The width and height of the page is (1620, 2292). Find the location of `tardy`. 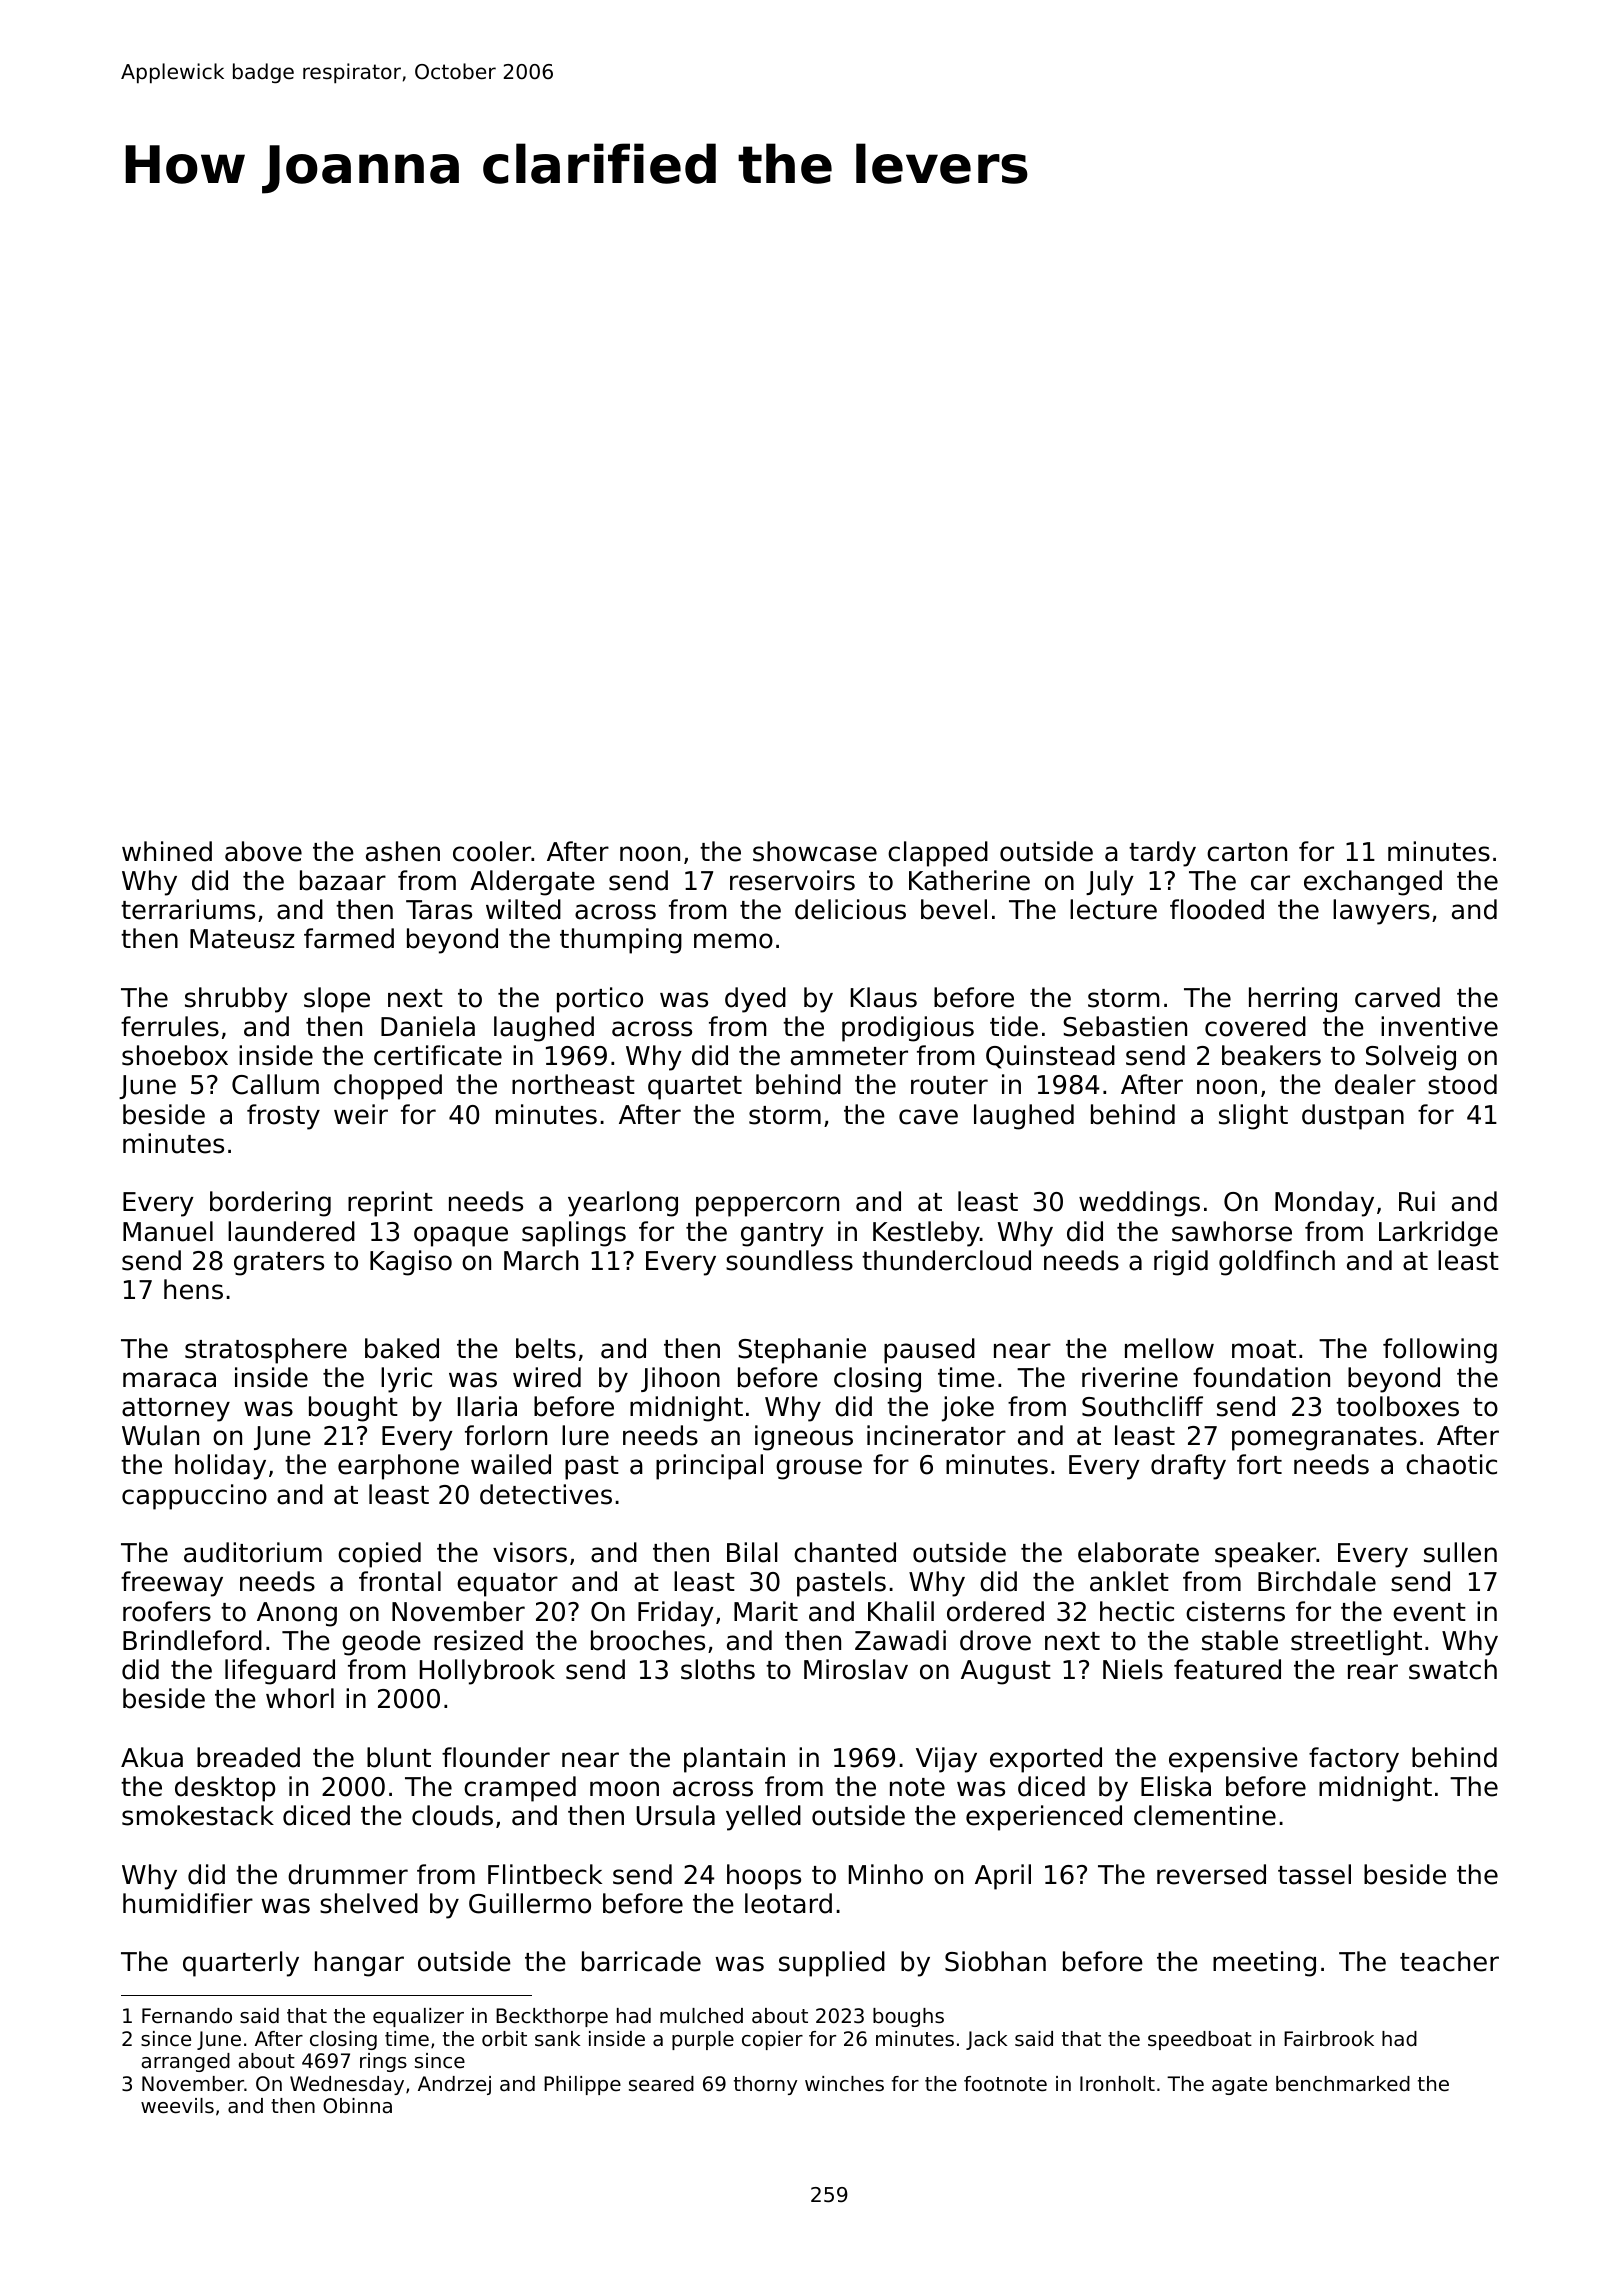

tardy is located at coordinates (1162, 854).
